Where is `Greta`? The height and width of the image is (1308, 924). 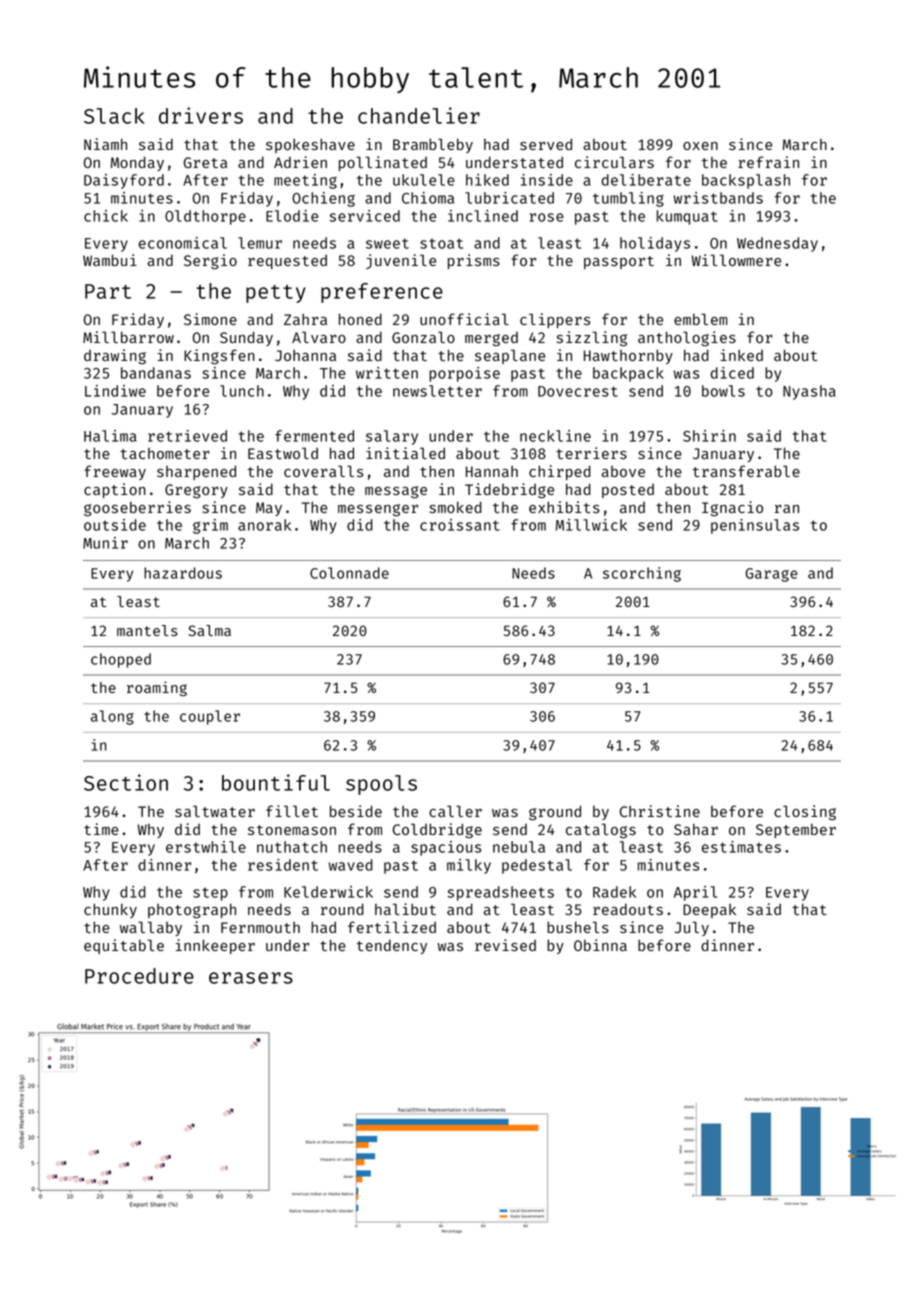
Greta is located at coordinates (205, 162).
